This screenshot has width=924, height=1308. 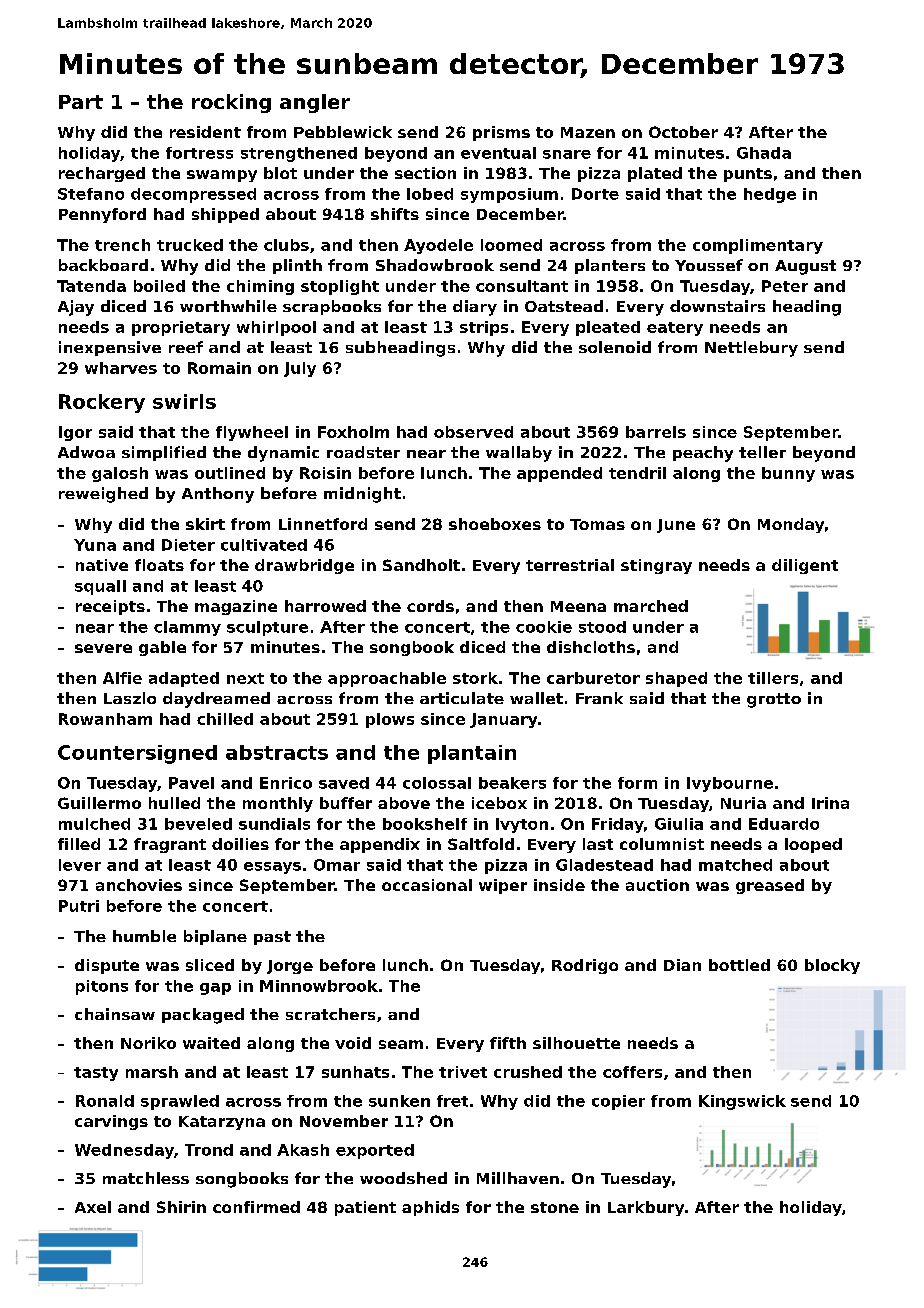 What do you see at coordinates (81, 102) in the screenshot?
I see `Part` at bounding box center [81, 102].
